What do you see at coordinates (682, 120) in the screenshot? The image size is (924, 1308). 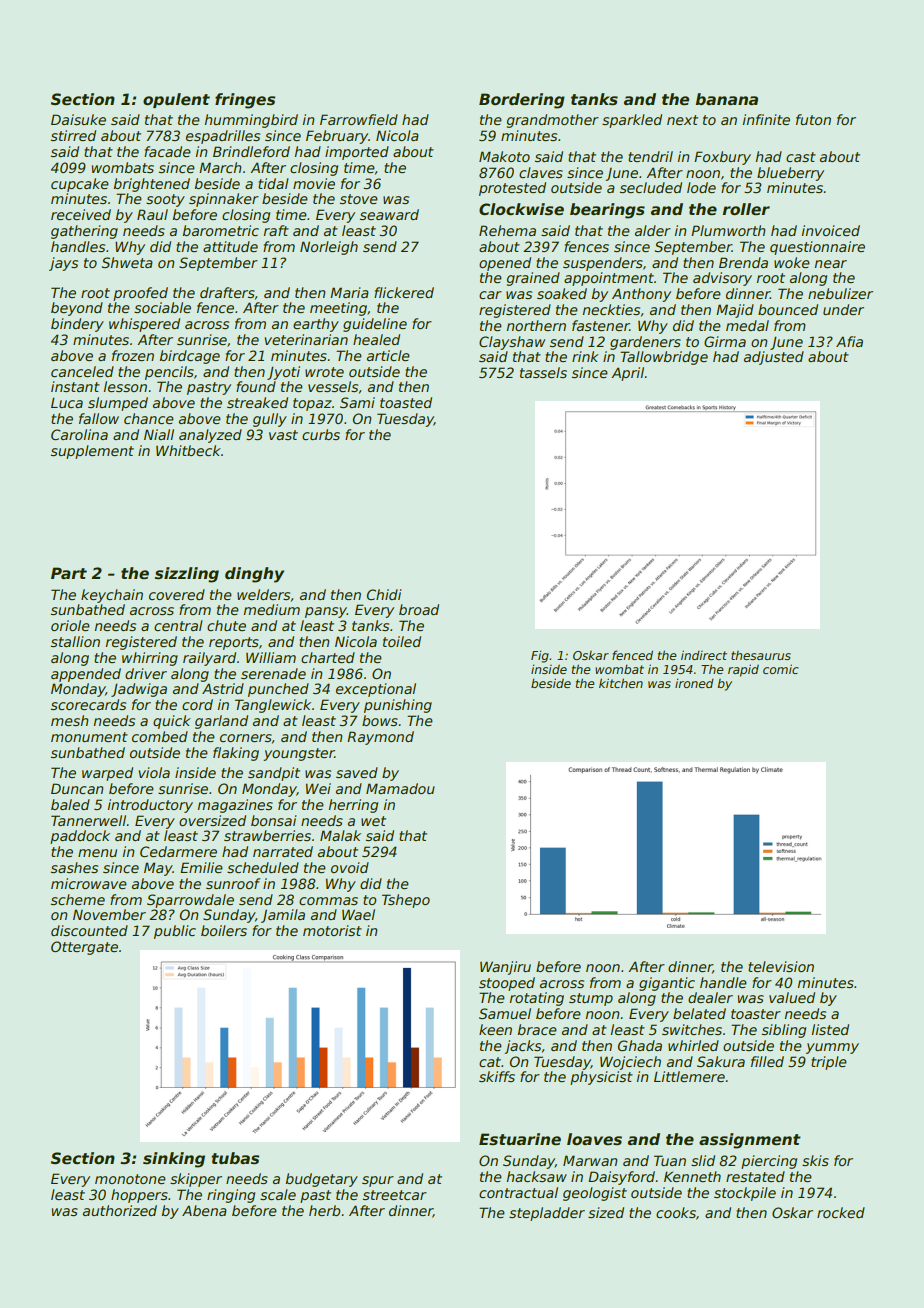 I see `next` at bounding box center [682, 120].
